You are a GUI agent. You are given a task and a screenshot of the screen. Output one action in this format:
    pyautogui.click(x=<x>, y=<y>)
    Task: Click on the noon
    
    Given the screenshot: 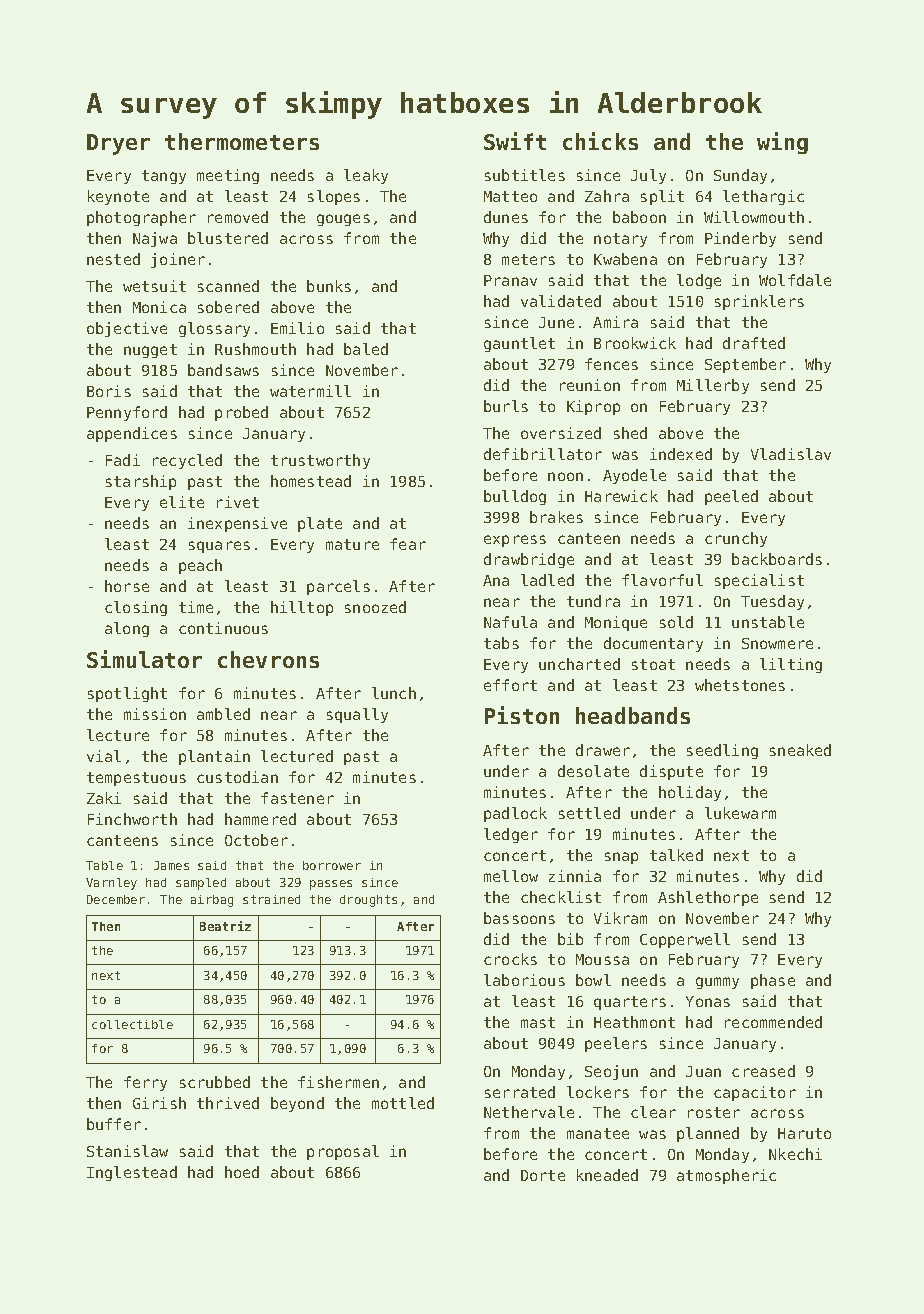 What is the action you would take?
    pyautogui.click(x=565, y=476)
